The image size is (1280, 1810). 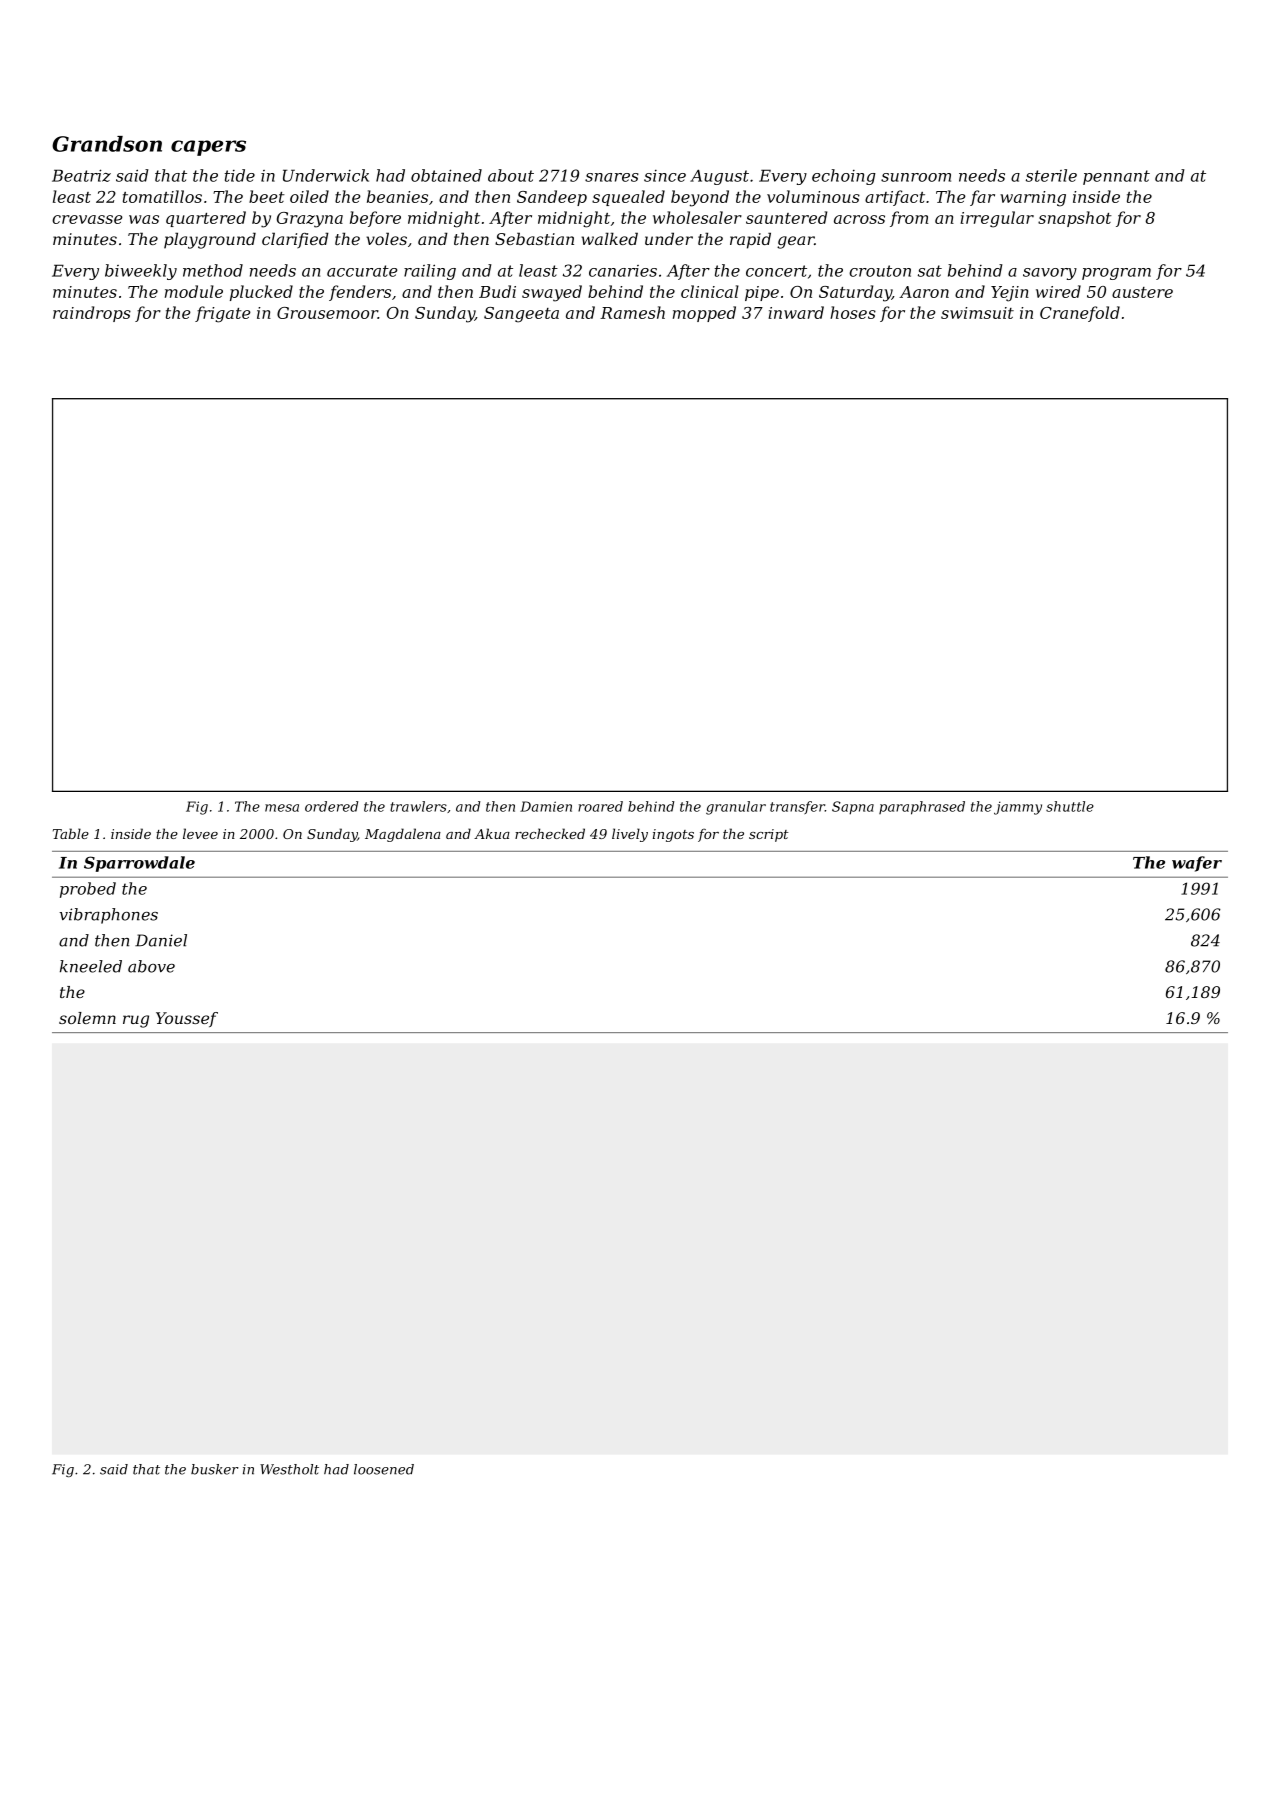 I want to click on Youssef, so click(x=187, y=1019).
